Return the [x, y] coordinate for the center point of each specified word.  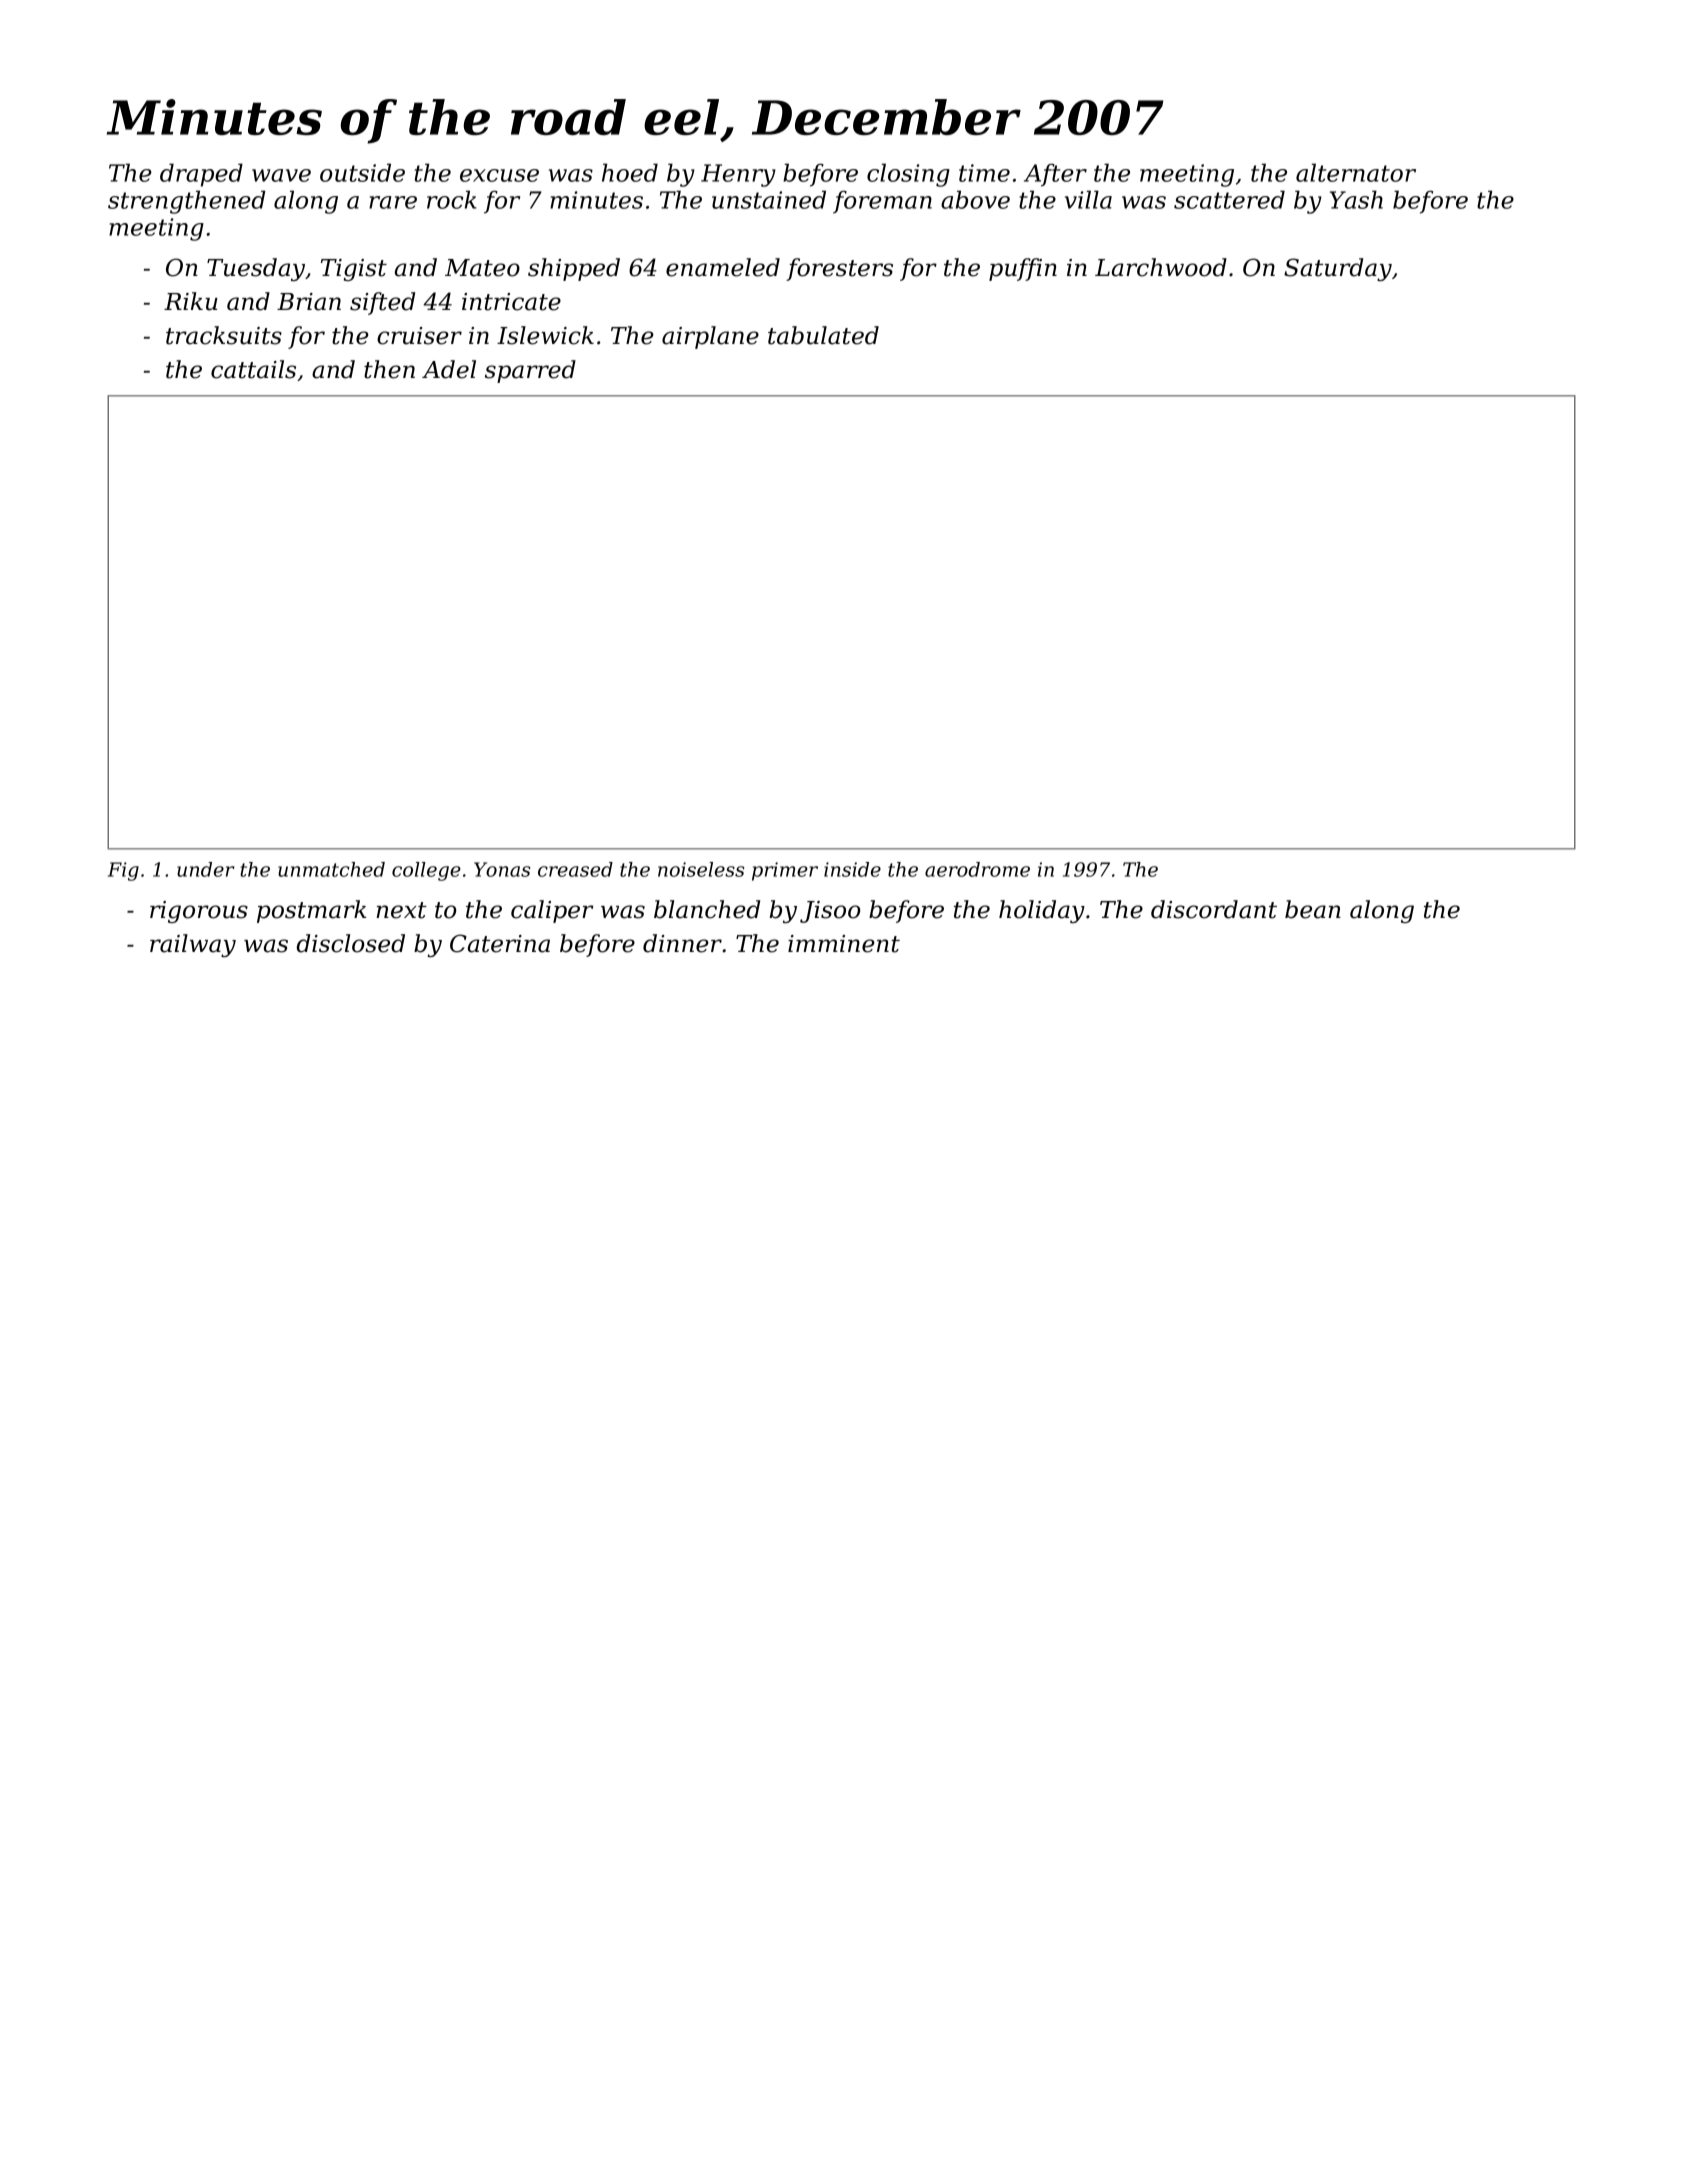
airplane [710, 337]
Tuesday [256, 269]
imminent [844, 944]
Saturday [1338, 269]
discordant [1214, 909]
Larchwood [1161, 267]
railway [193, 945]
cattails [253, 369]
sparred [530, 371]
